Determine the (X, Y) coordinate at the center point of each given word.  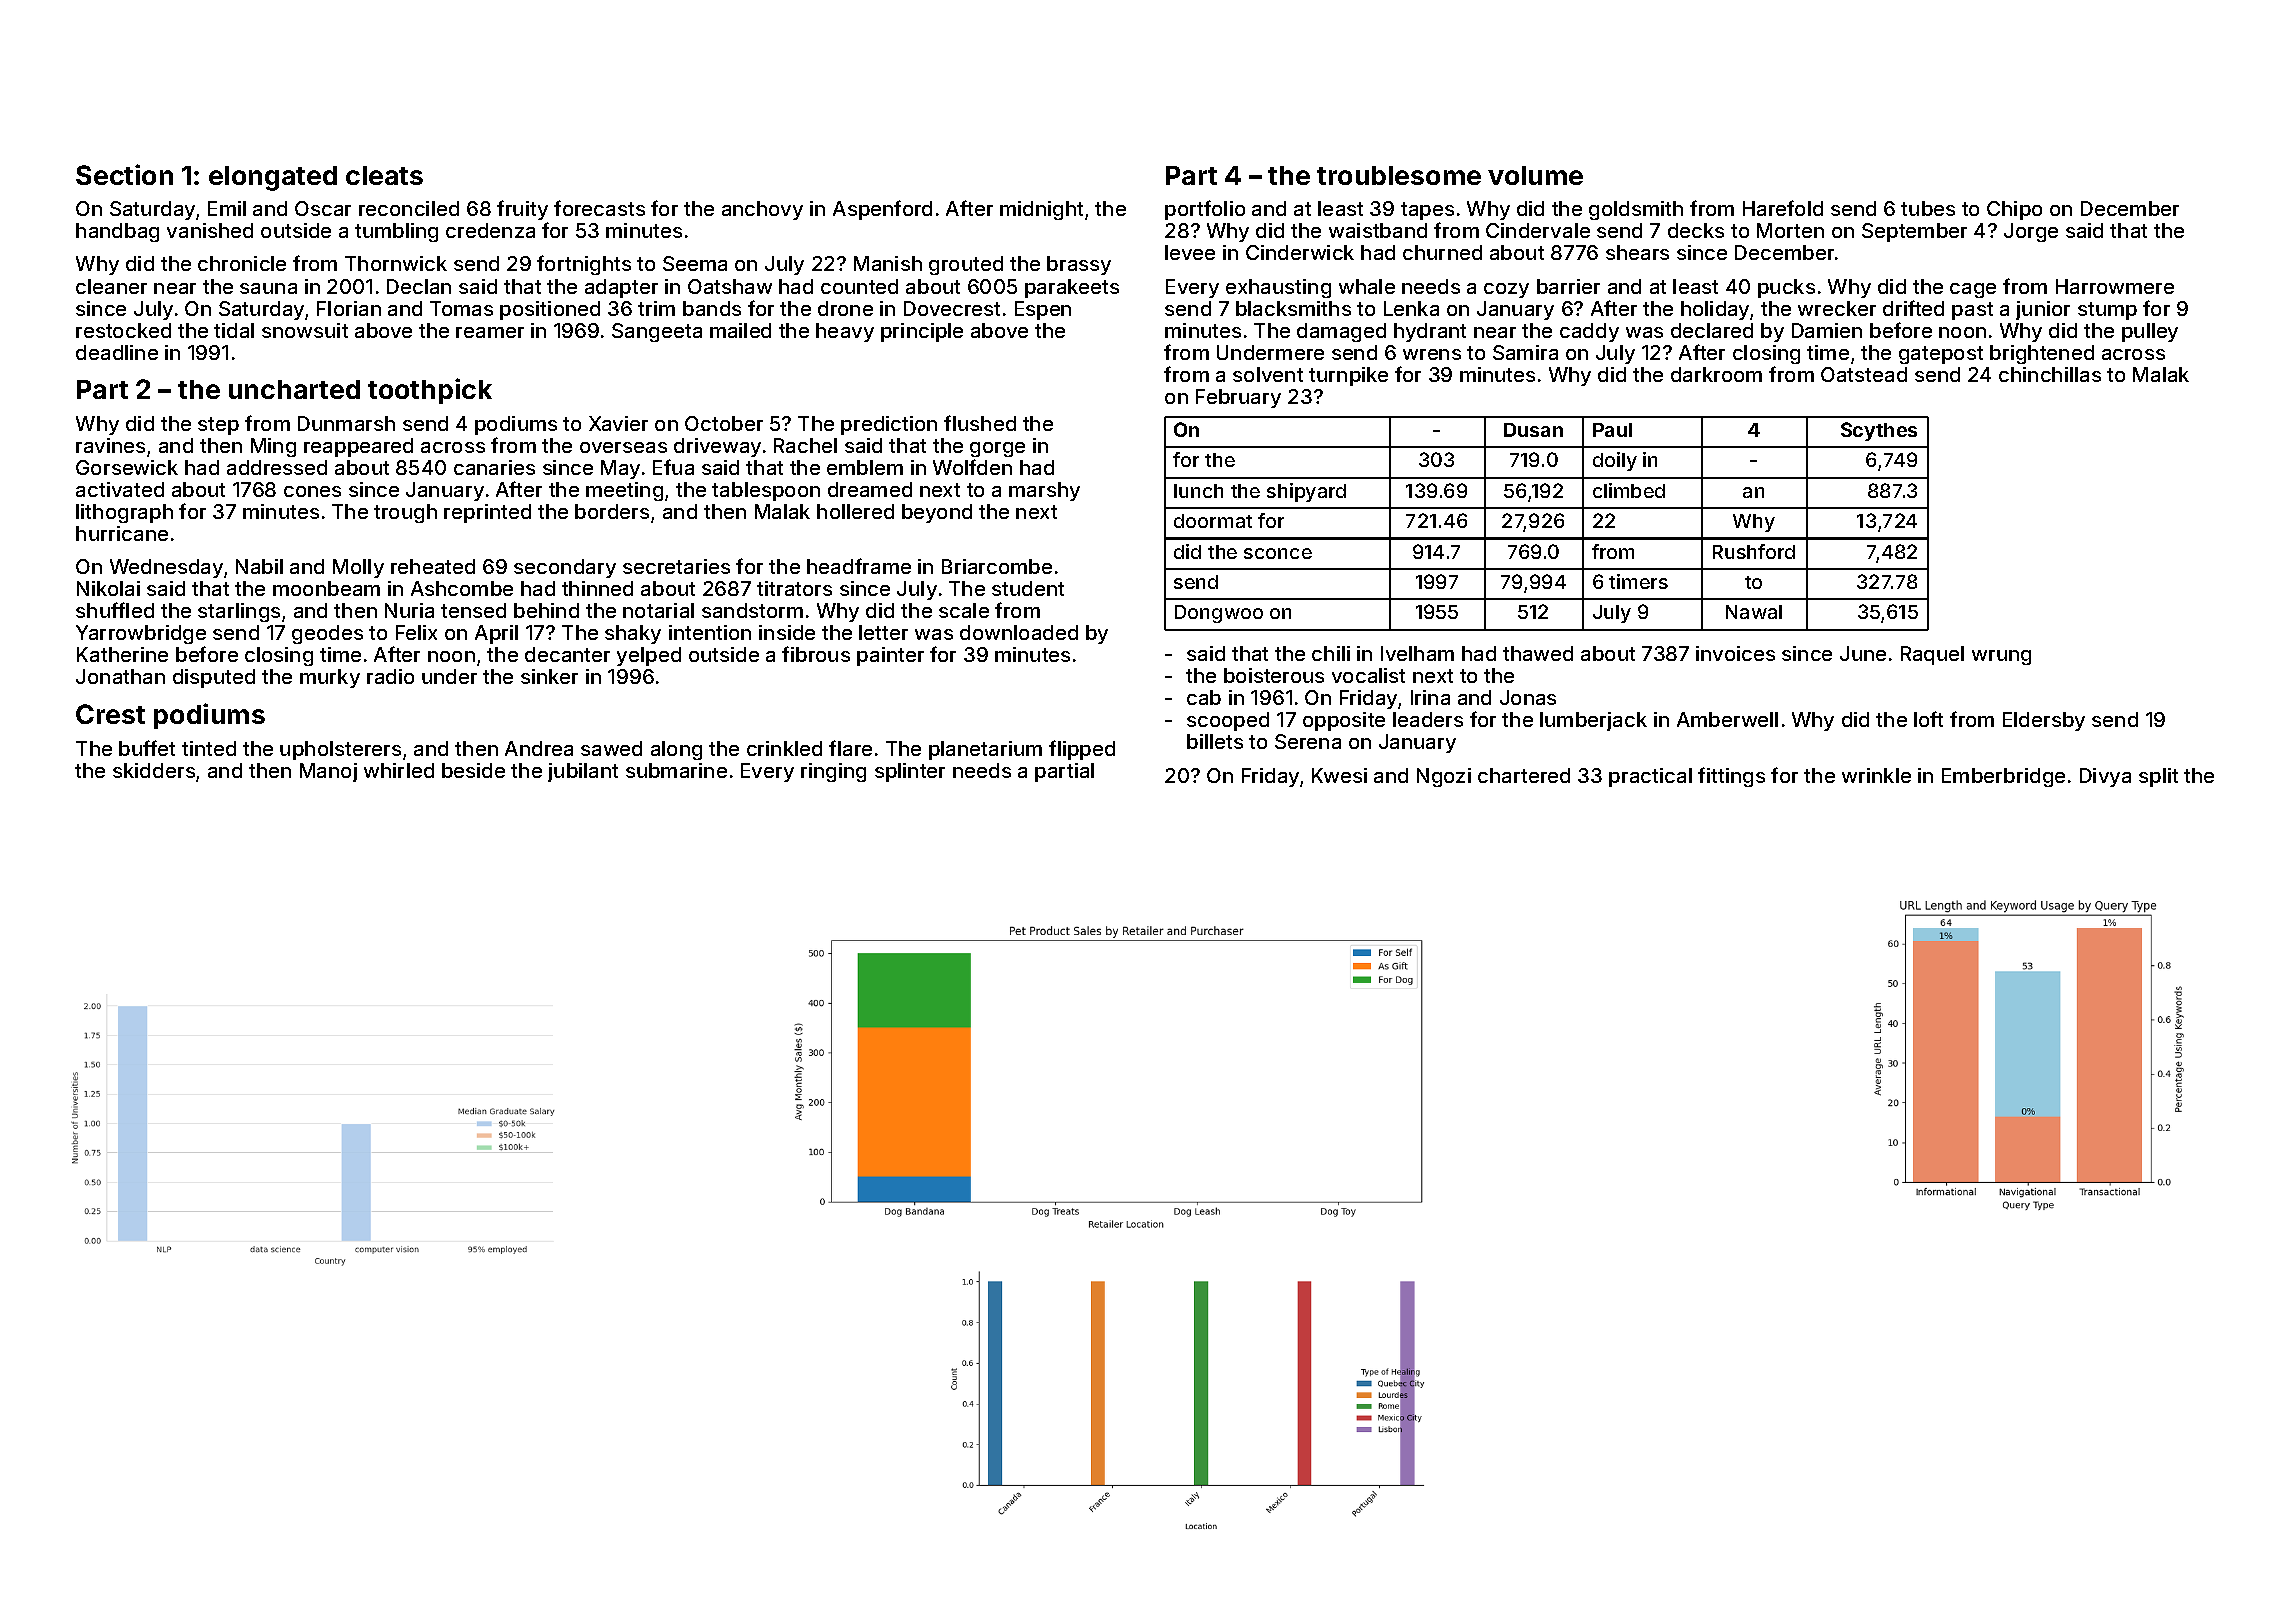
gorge (997, 449)
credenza (490, 230)
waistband (1378, 230)
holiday (1716, 310)
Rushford (1754, 551)
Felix (416, 632)
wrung (2001, 657)
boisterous (1274, 675)
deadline (117, 352)
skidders (154, 770)
